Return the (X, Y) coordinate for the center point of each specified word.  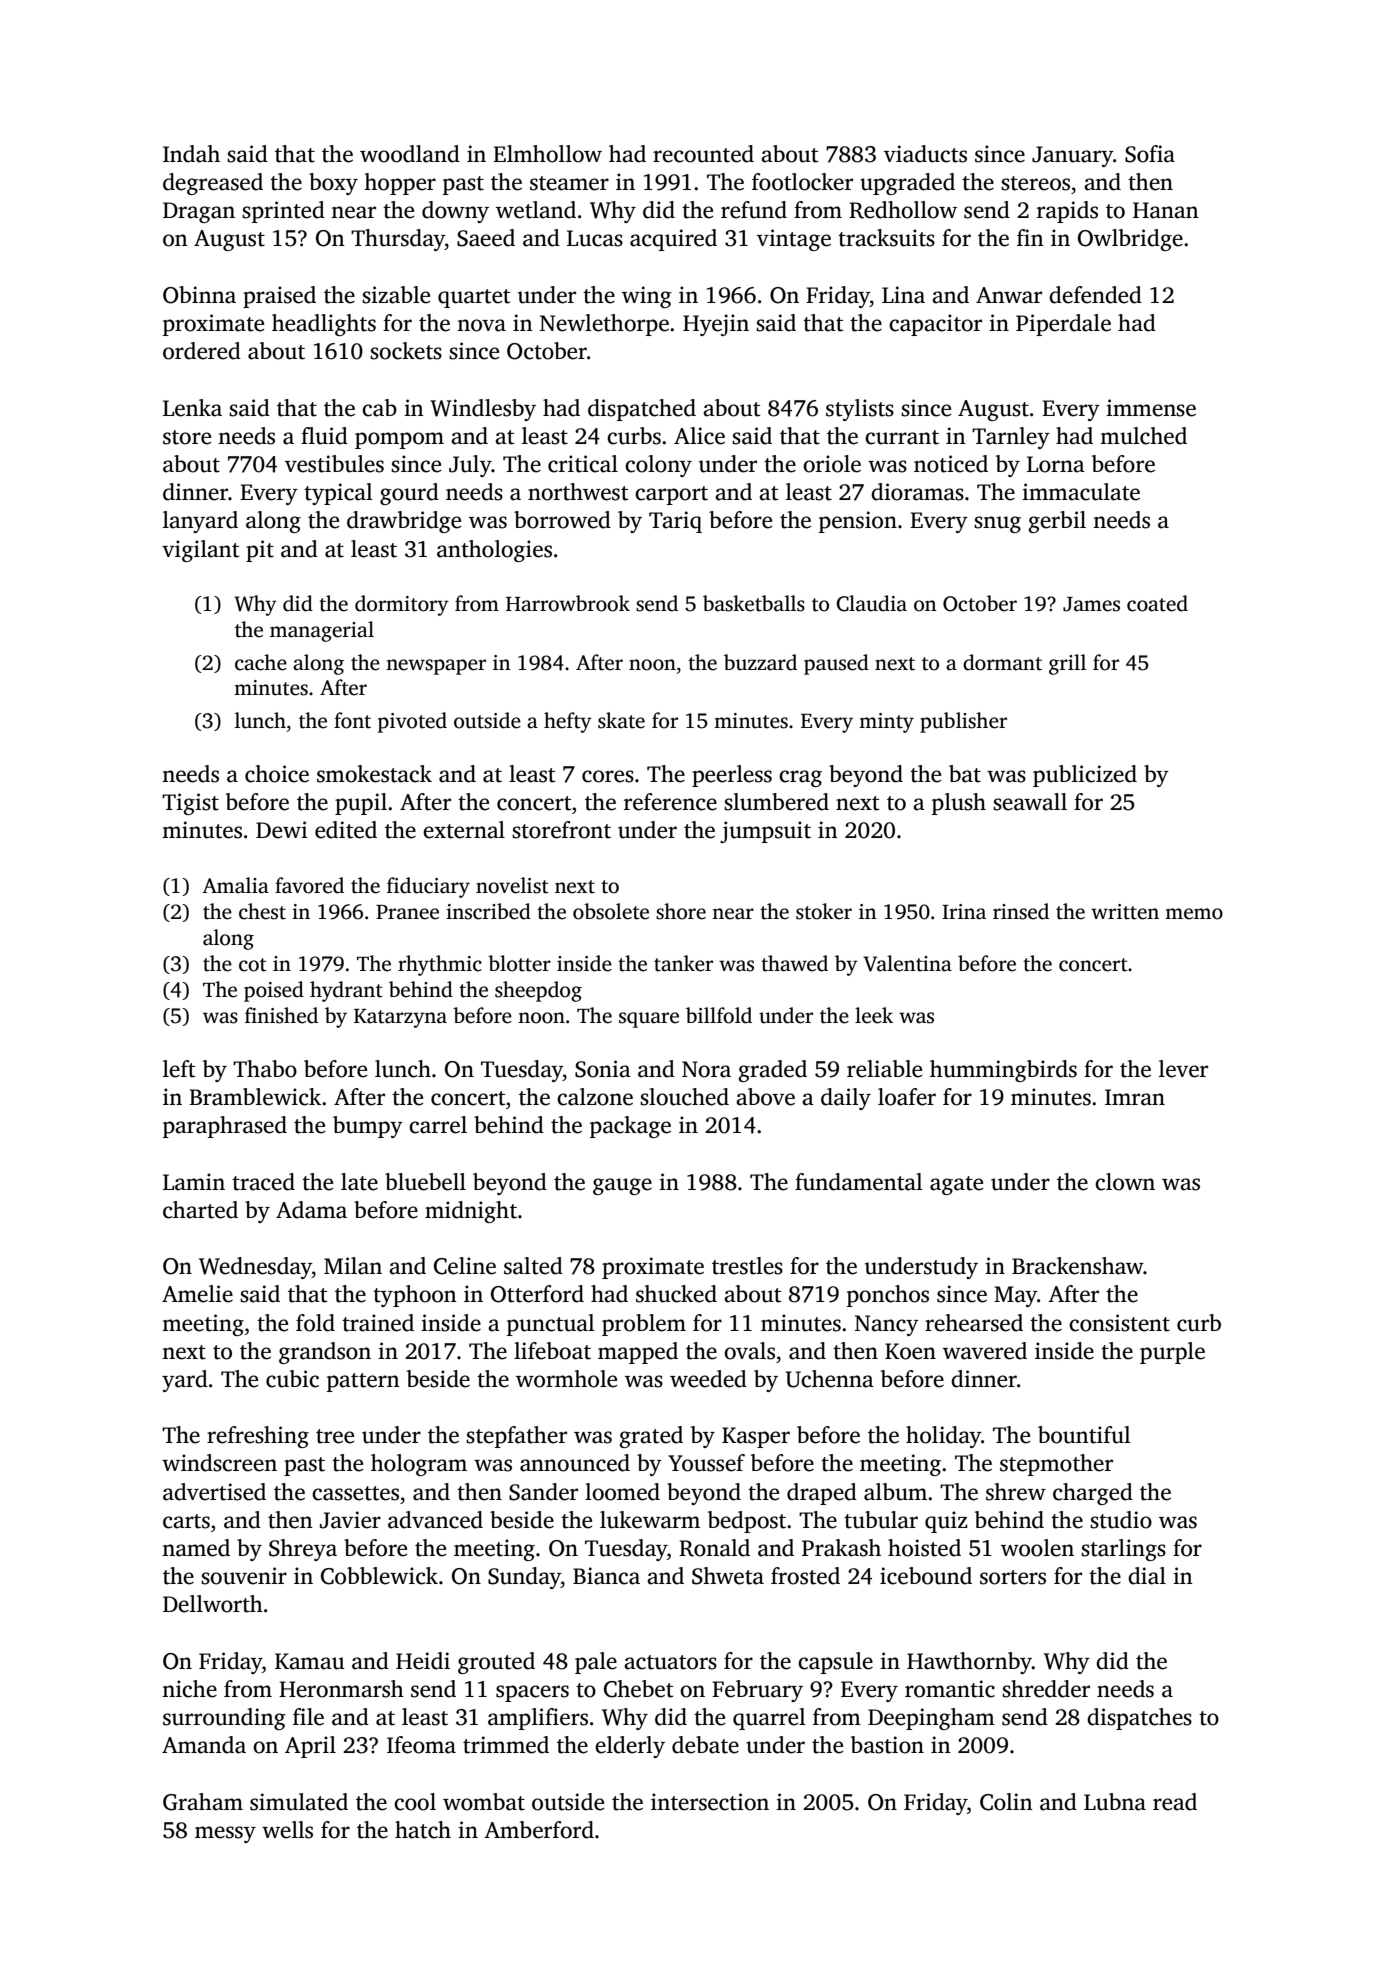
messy (225, 1834)
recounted (703, 154)
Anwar (1009, 295)
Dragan (199, 212)
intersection (710, 1802)
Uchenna (830, 1379)
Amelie (197, 1294)
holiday (943, 1437)
